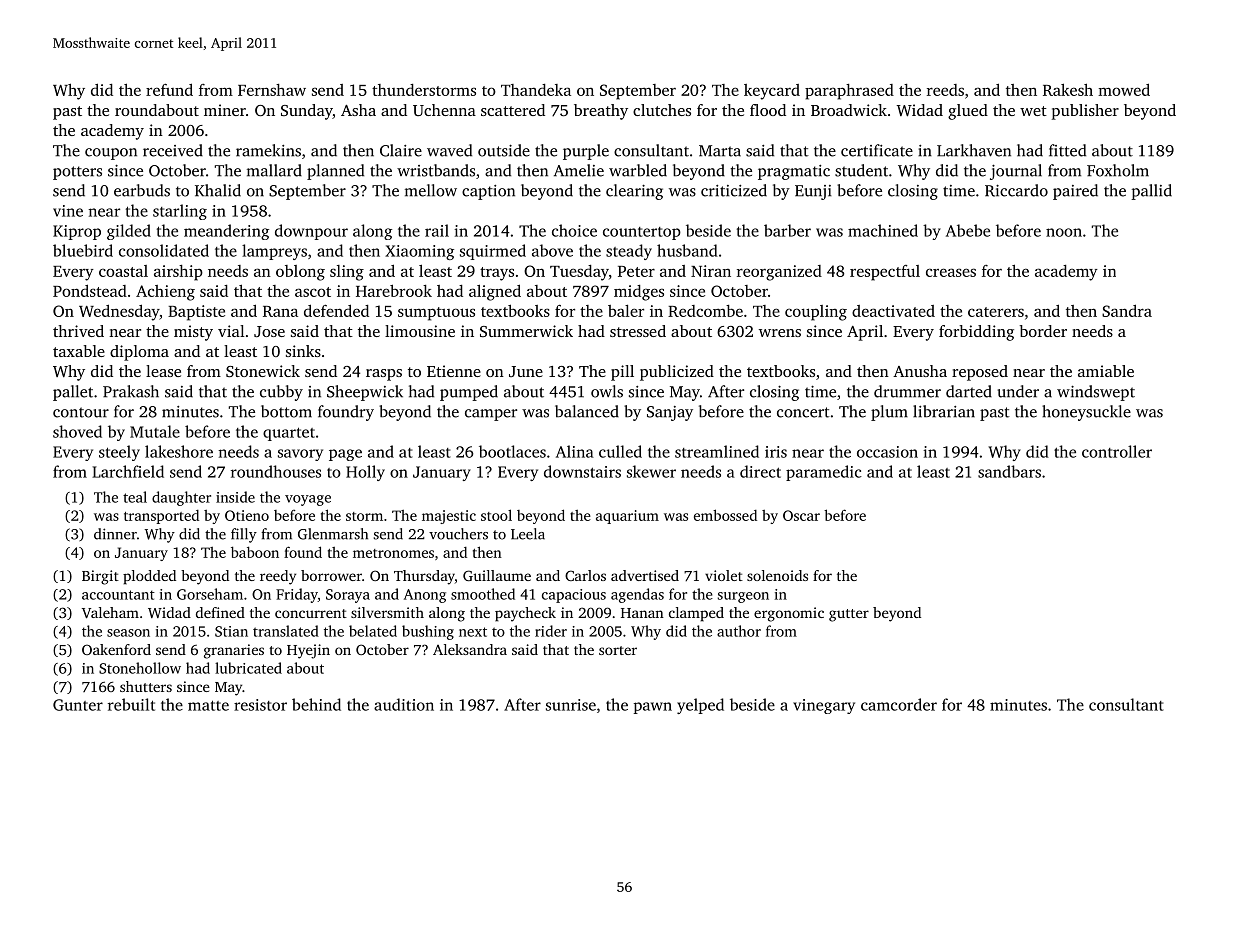  Describe the element at coordinates (824, 473) in the screenshot. I see `paramedic` at that location.
